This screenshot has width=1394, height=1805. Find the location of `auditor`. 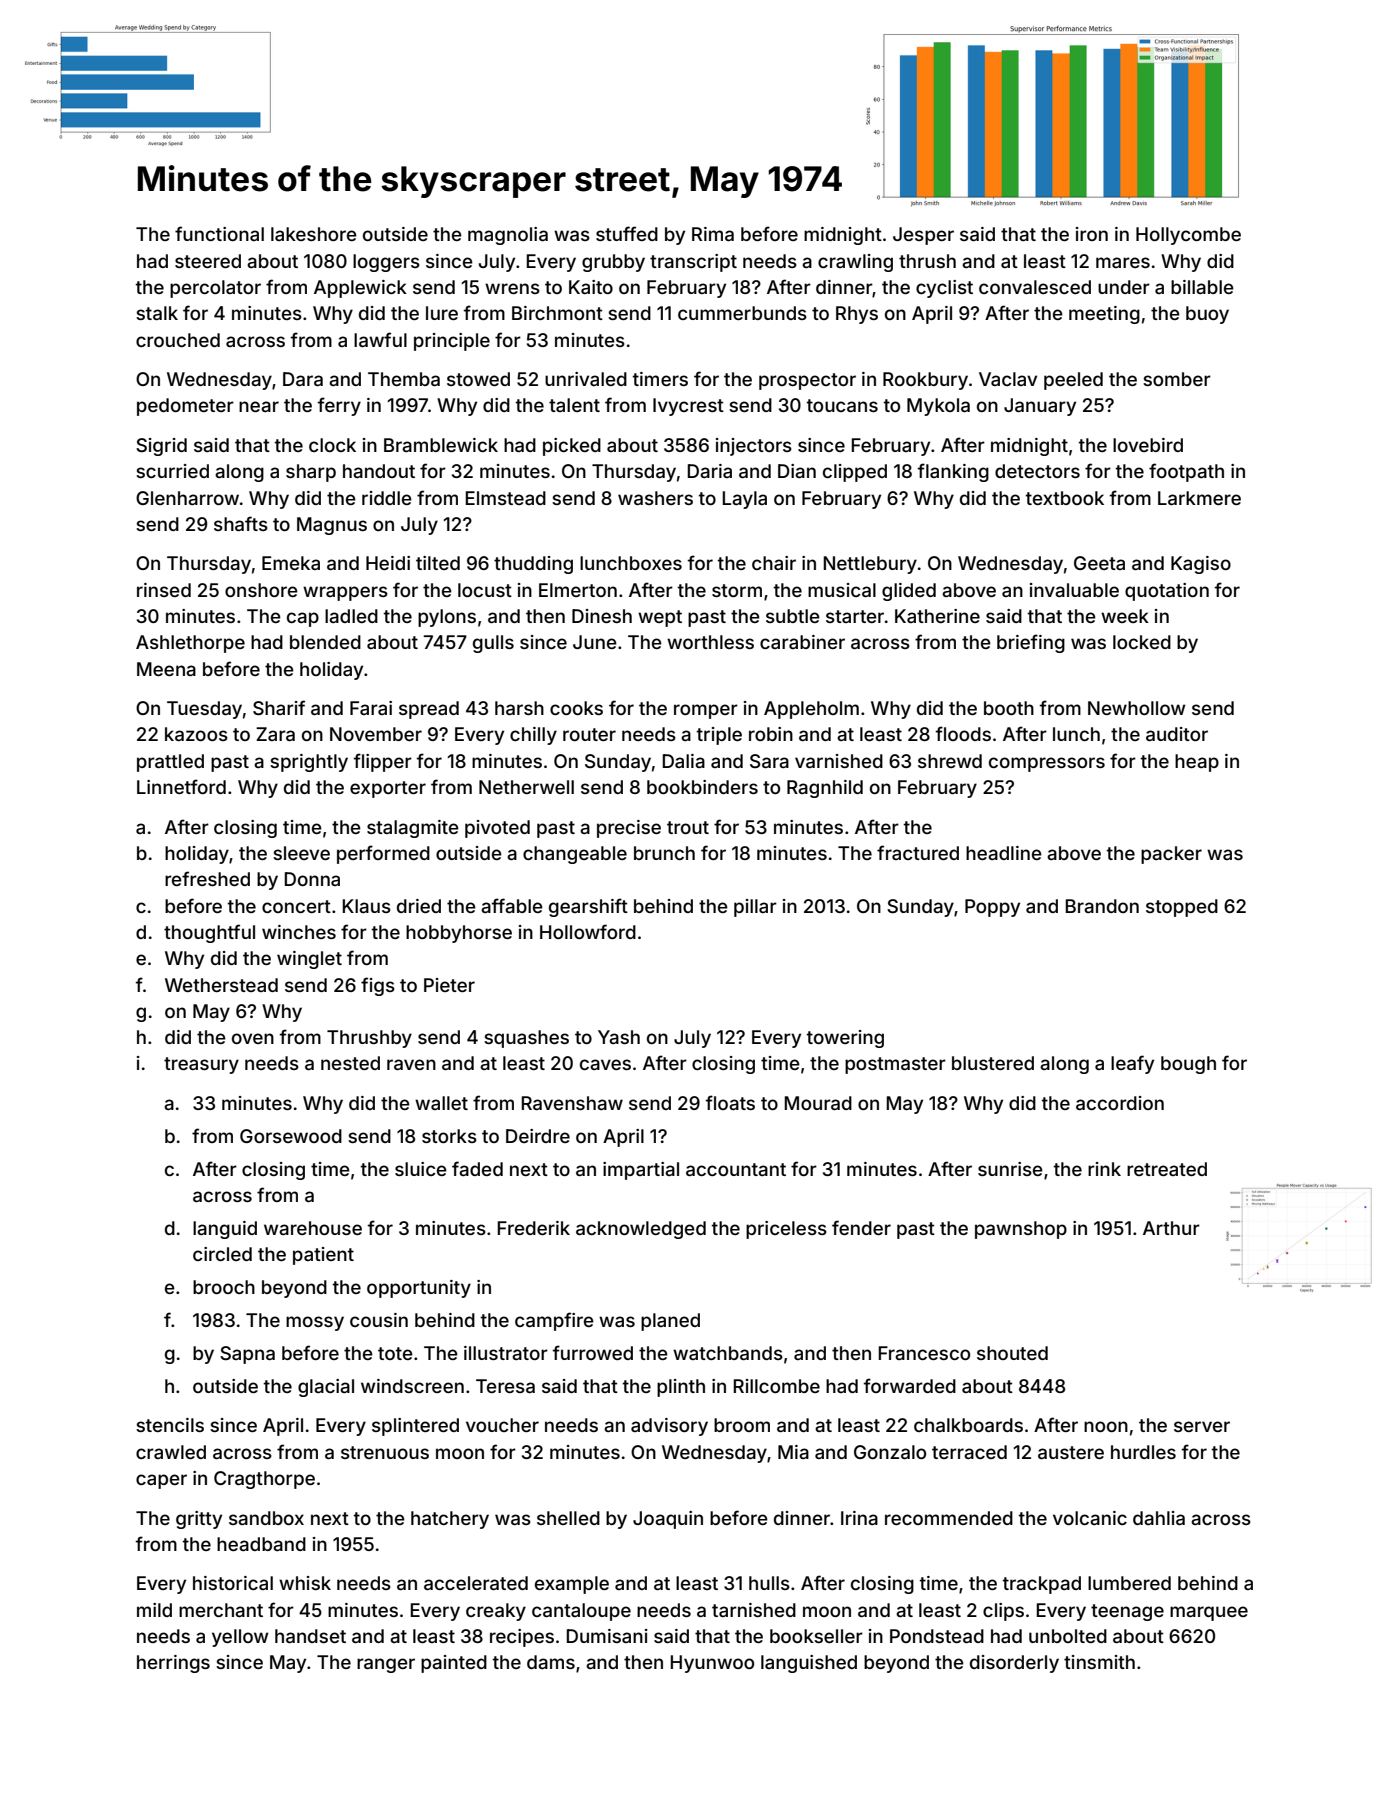

auditor is located at coordinates (1177, 734).
